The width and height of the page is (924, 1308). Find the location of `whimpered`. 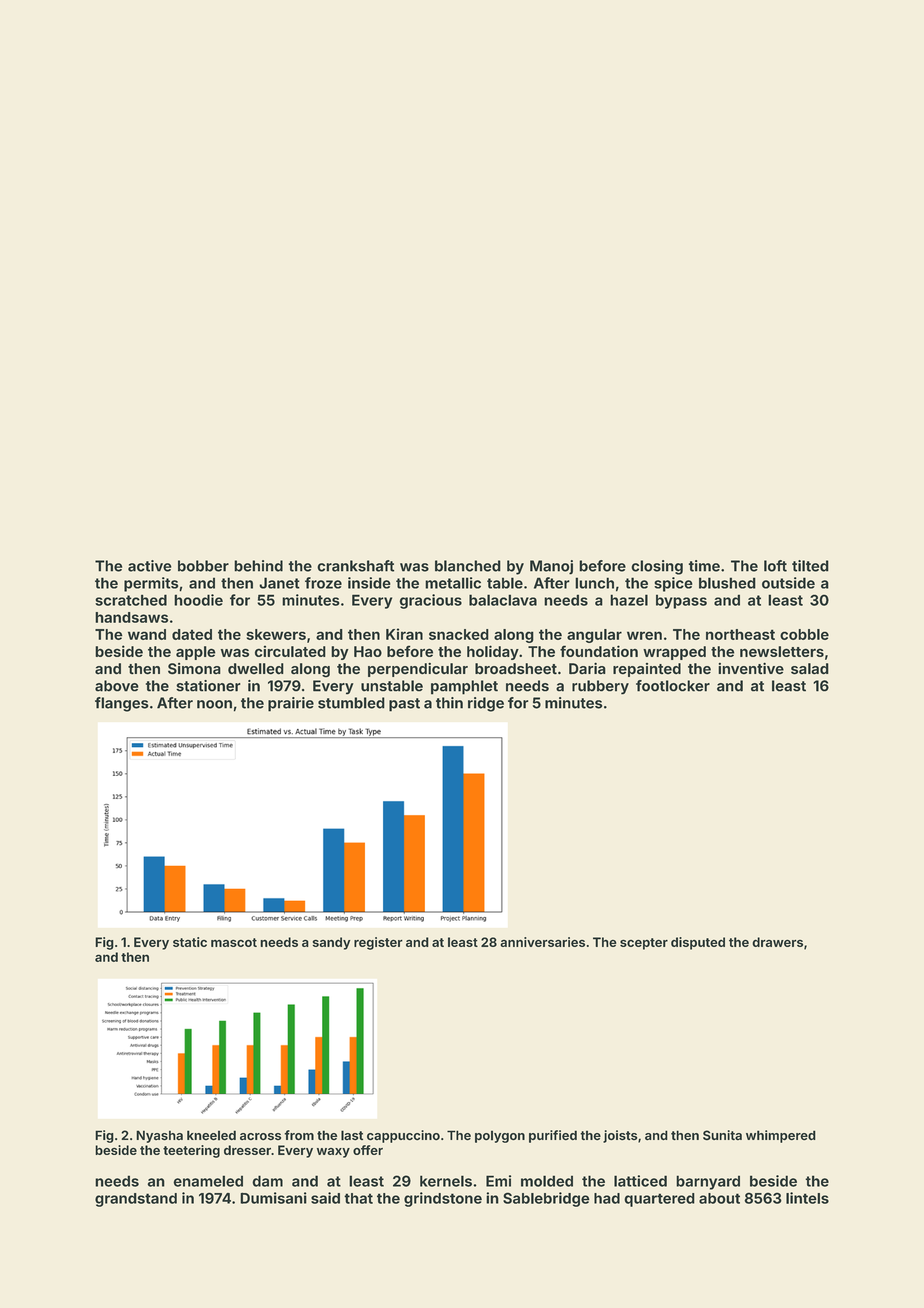

whimpered is located at coordinates (781, 1136).
